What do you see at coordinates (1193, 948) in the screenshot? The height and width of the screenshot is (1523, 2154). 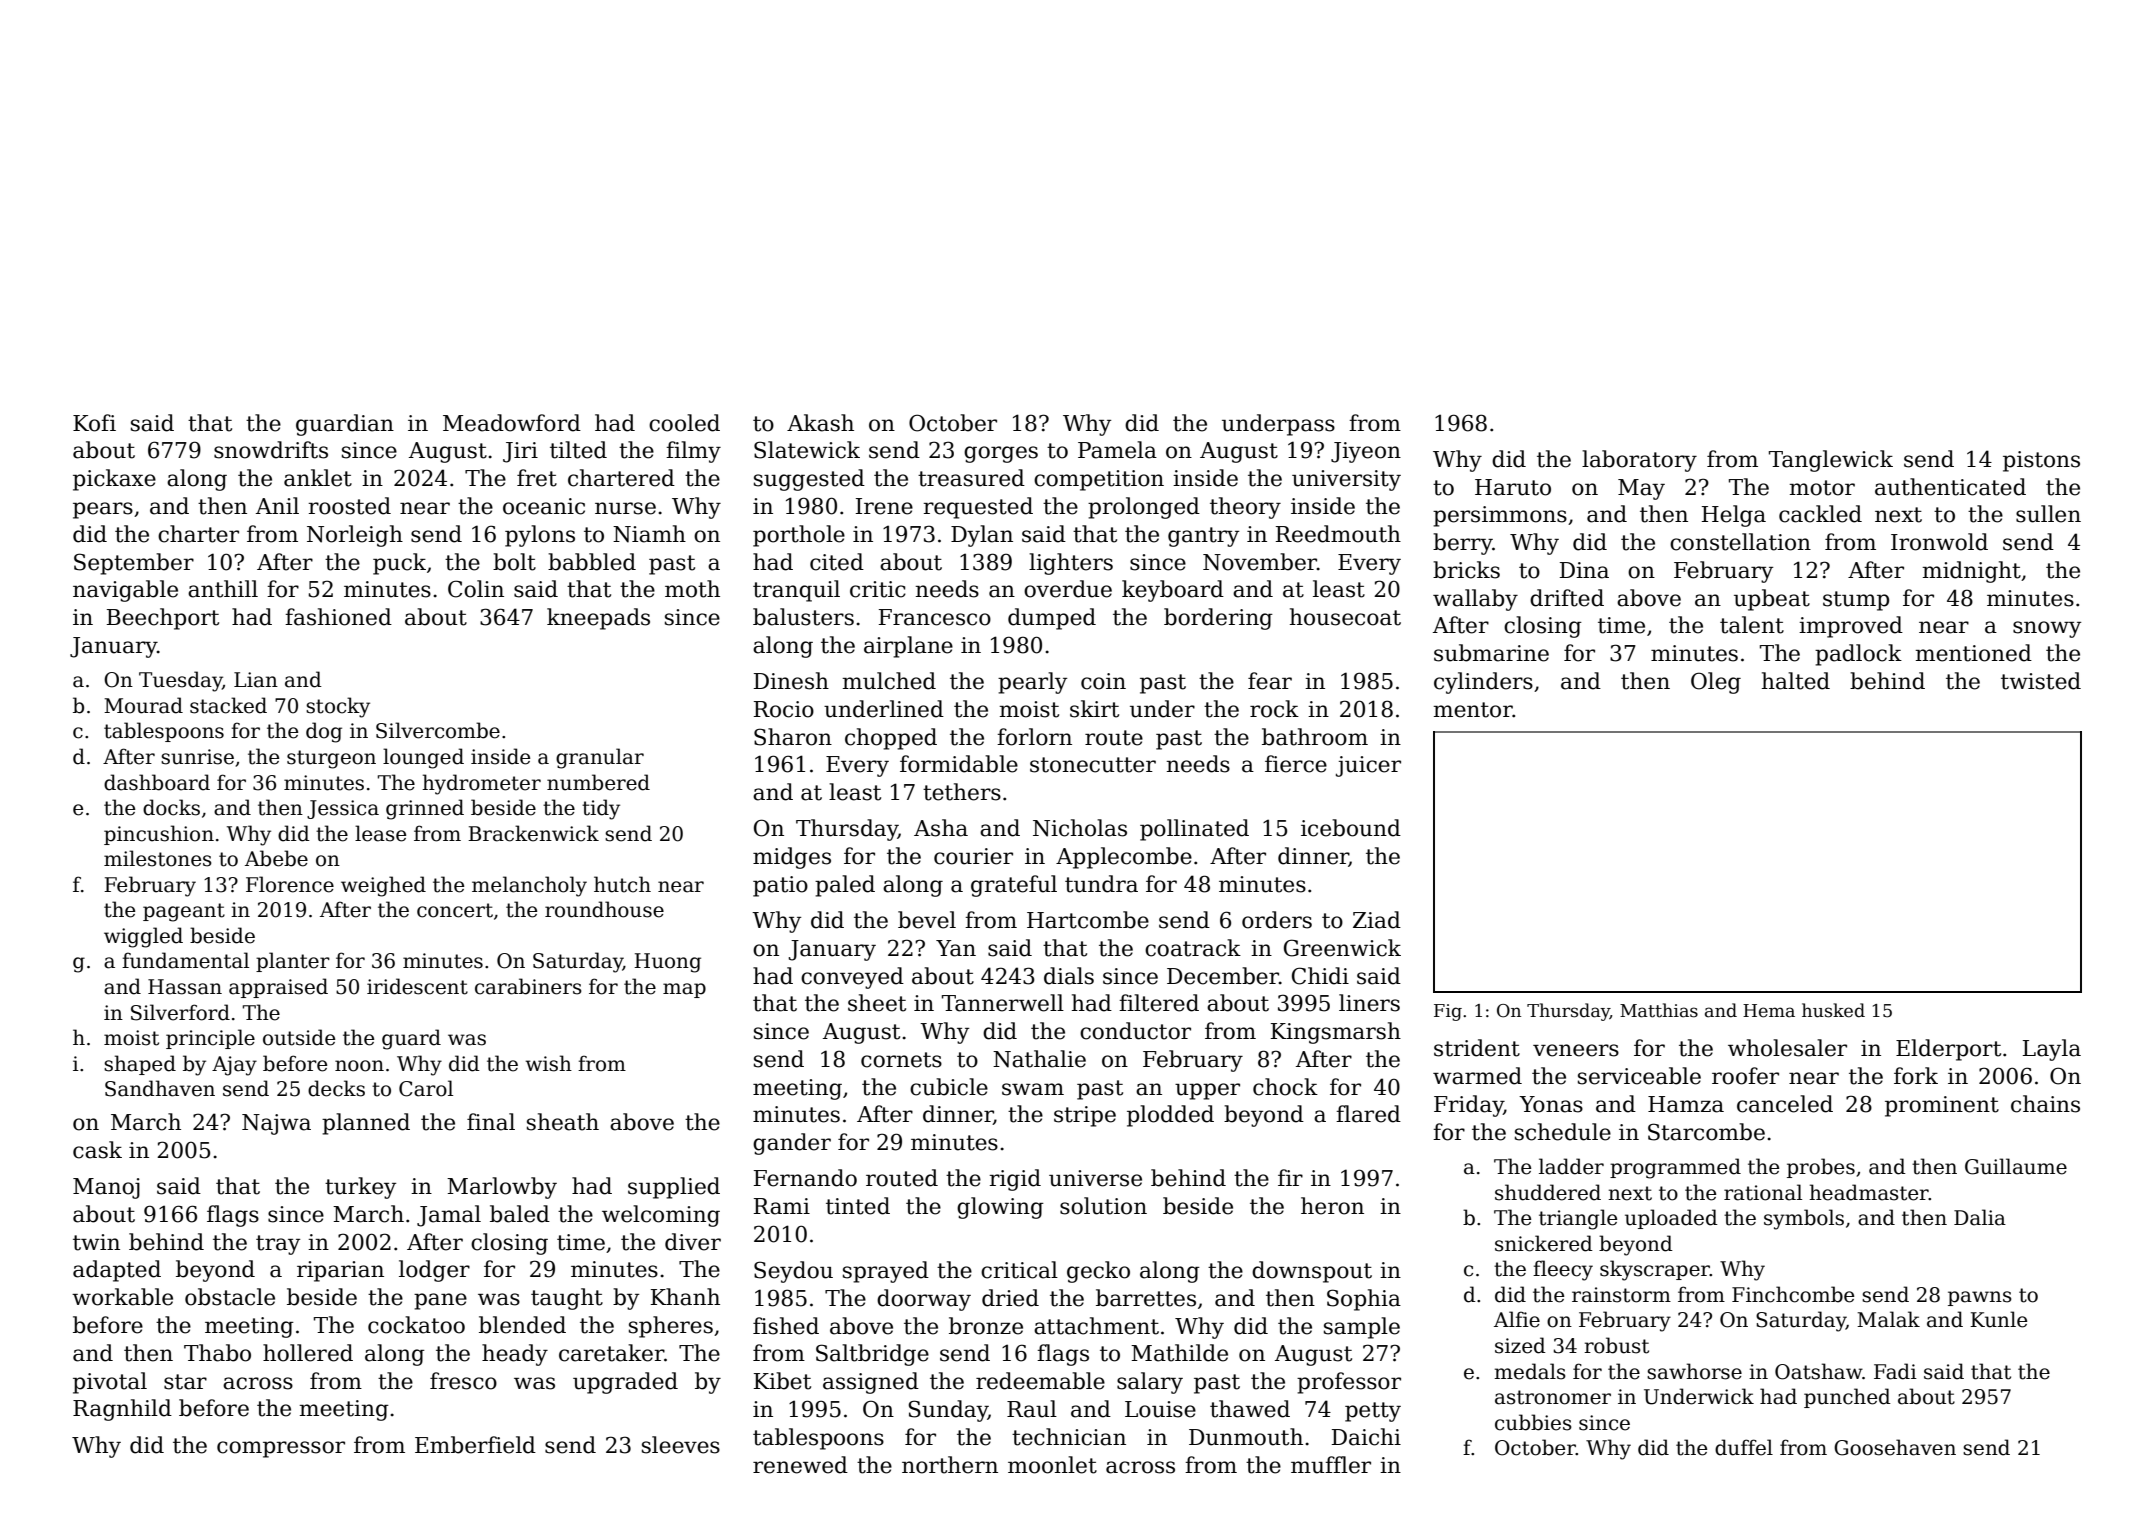 I see `coatrack` at bounding box center [1193, 948].
